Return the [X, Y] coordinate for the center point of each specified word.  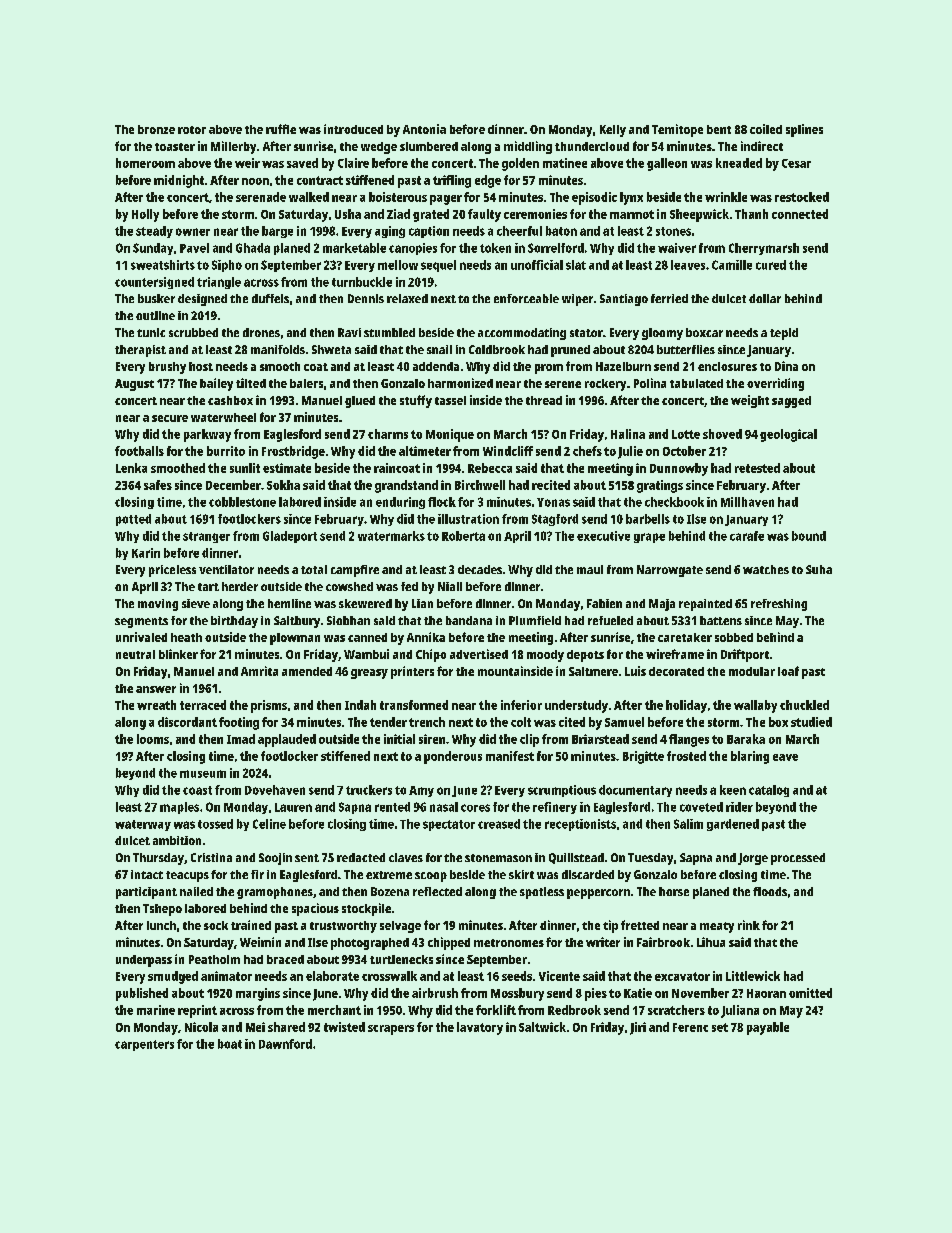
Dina [786, 366]
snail [439, 349]
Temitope [677, 130]
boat [230, 1044]
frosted [686, 756]
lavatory [480, 1028]
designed [202, 300]
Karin [146, 553]
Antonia [424, 129]
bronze [156, 129]
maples [179, 808]
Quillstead [576, 858]
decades [480, 569]
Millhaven [747, 502]
